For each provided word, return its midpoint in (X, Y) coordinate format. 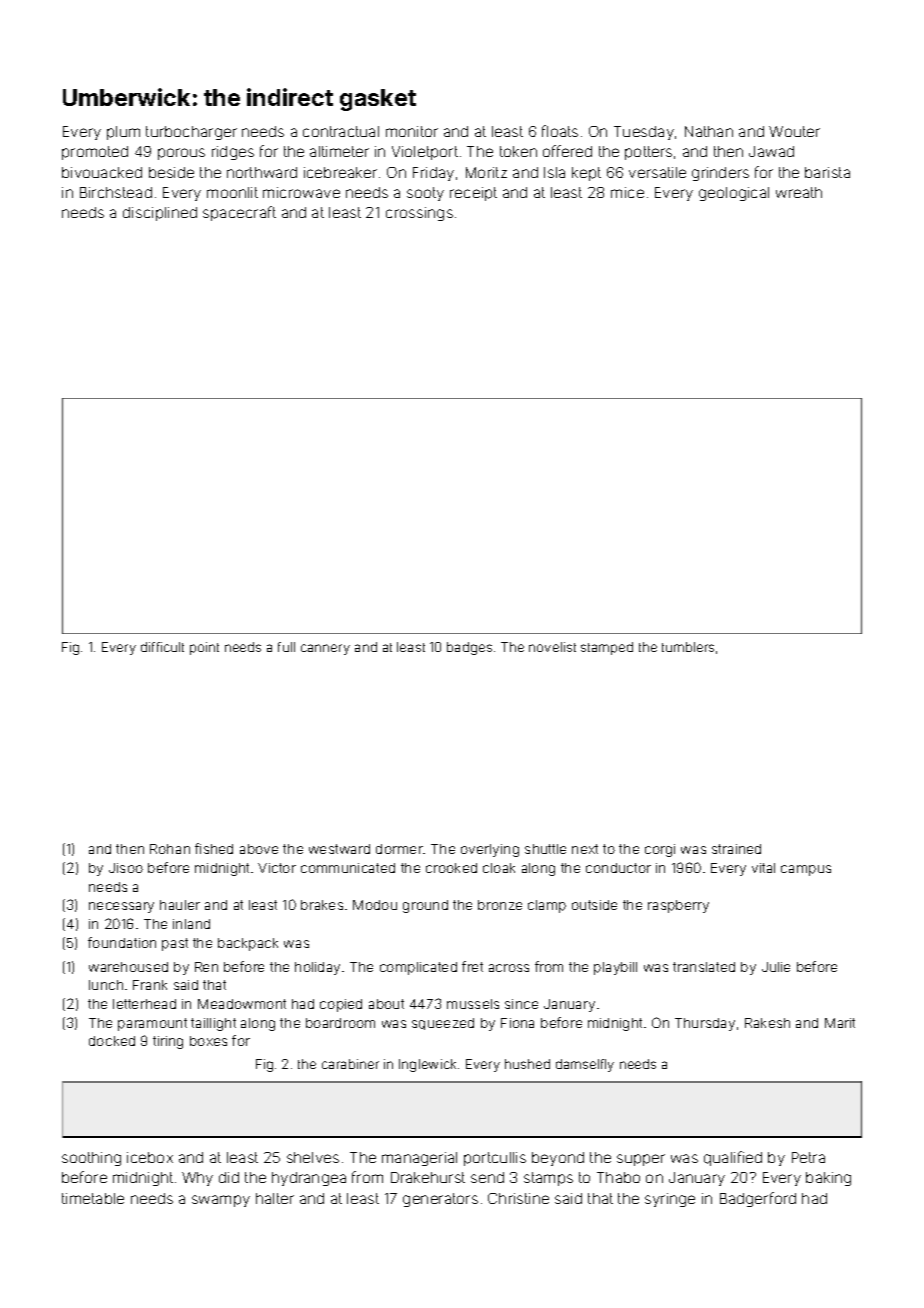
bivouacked (102, 172)
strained (736, 849)
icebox (150, 1157)
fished (214, 848)
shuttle (545, 849)
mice (627, 192)
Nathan (709, 131)
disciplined (160, 214)
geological (734, 194)
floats (560, 131)
